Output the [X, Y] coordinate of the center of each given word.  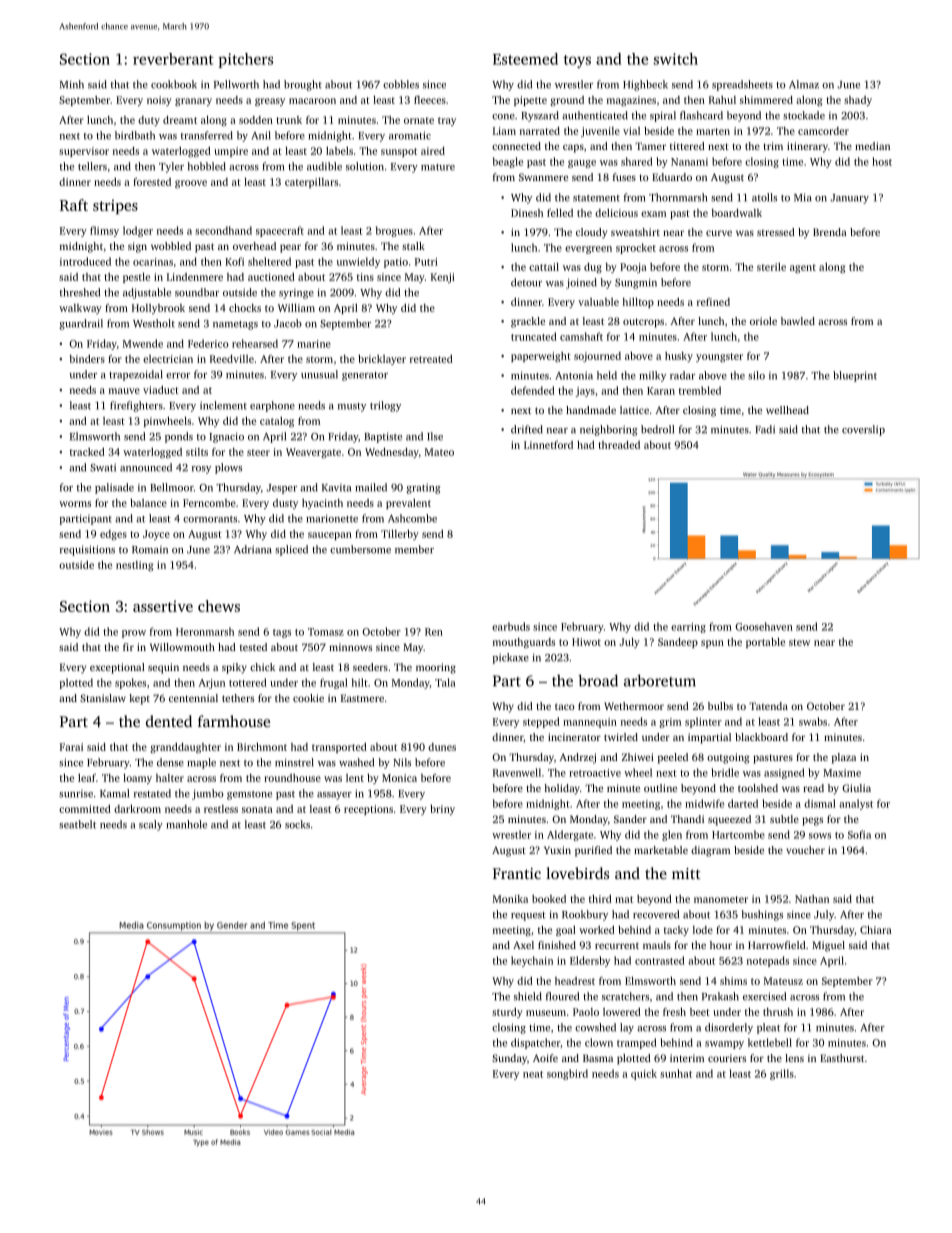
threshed [80, 292]
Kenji [443, 278]
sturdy [507, 1013]
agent [803, 268]
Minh [72, 84]
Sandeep [678, 643]
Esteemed [525, 59]
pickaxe [511, 658]
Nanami [689, 162]
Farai [71, 747]
